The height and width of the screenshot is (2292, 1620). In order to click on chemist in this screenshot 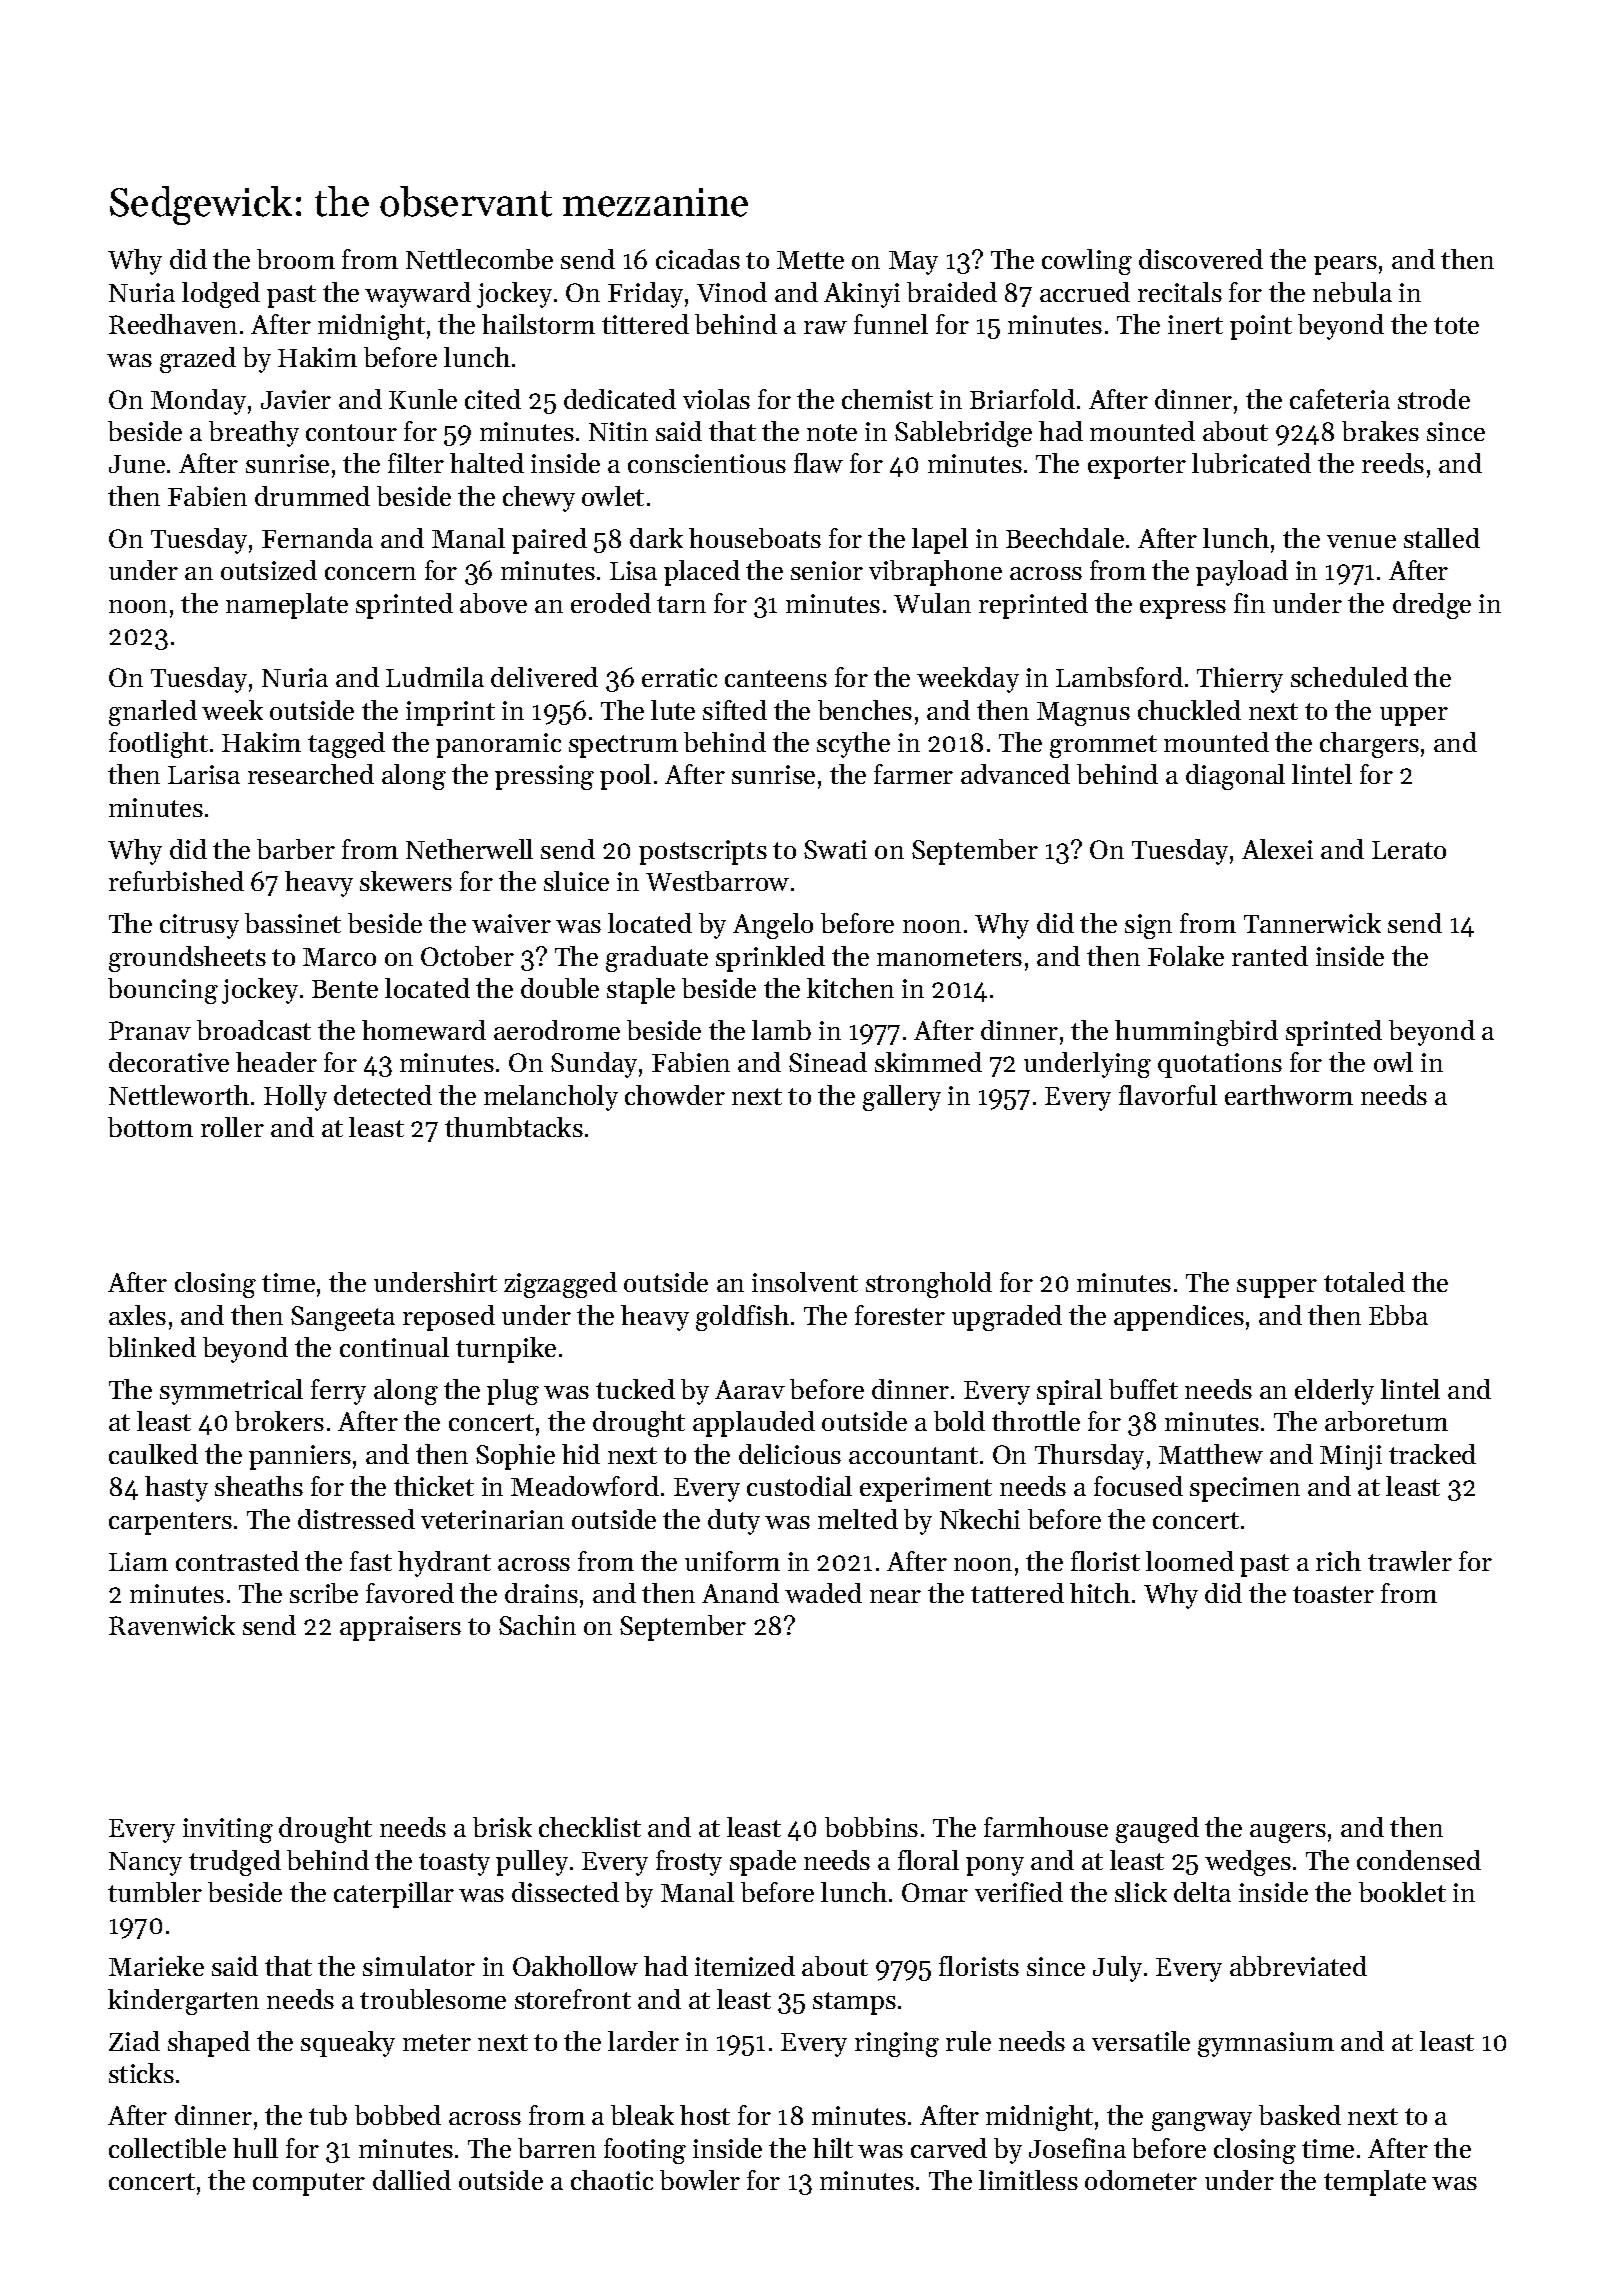, I will do `click(887, 399)`.
